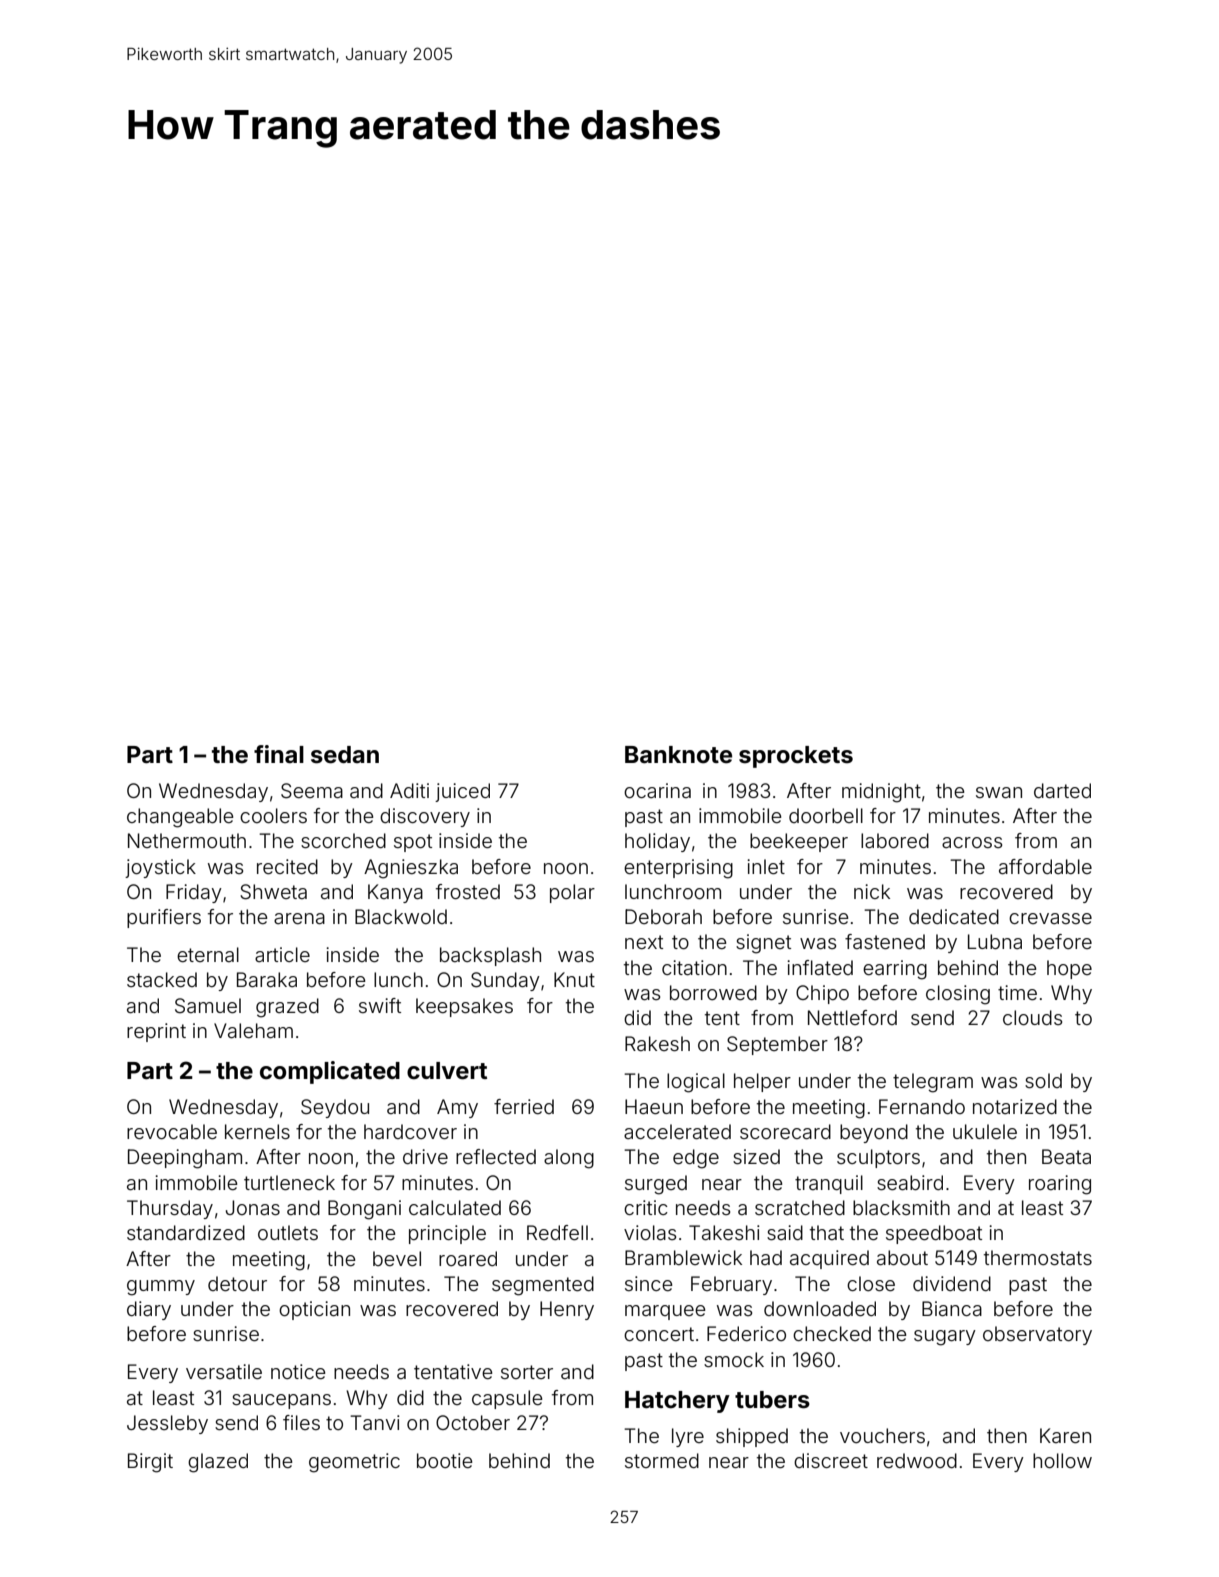 Image resolution: width=1219 pixels, height=1577 pixels. Describe the element at coordinates (567, 1310) in the screenshot. I see `Henry` at that location.
